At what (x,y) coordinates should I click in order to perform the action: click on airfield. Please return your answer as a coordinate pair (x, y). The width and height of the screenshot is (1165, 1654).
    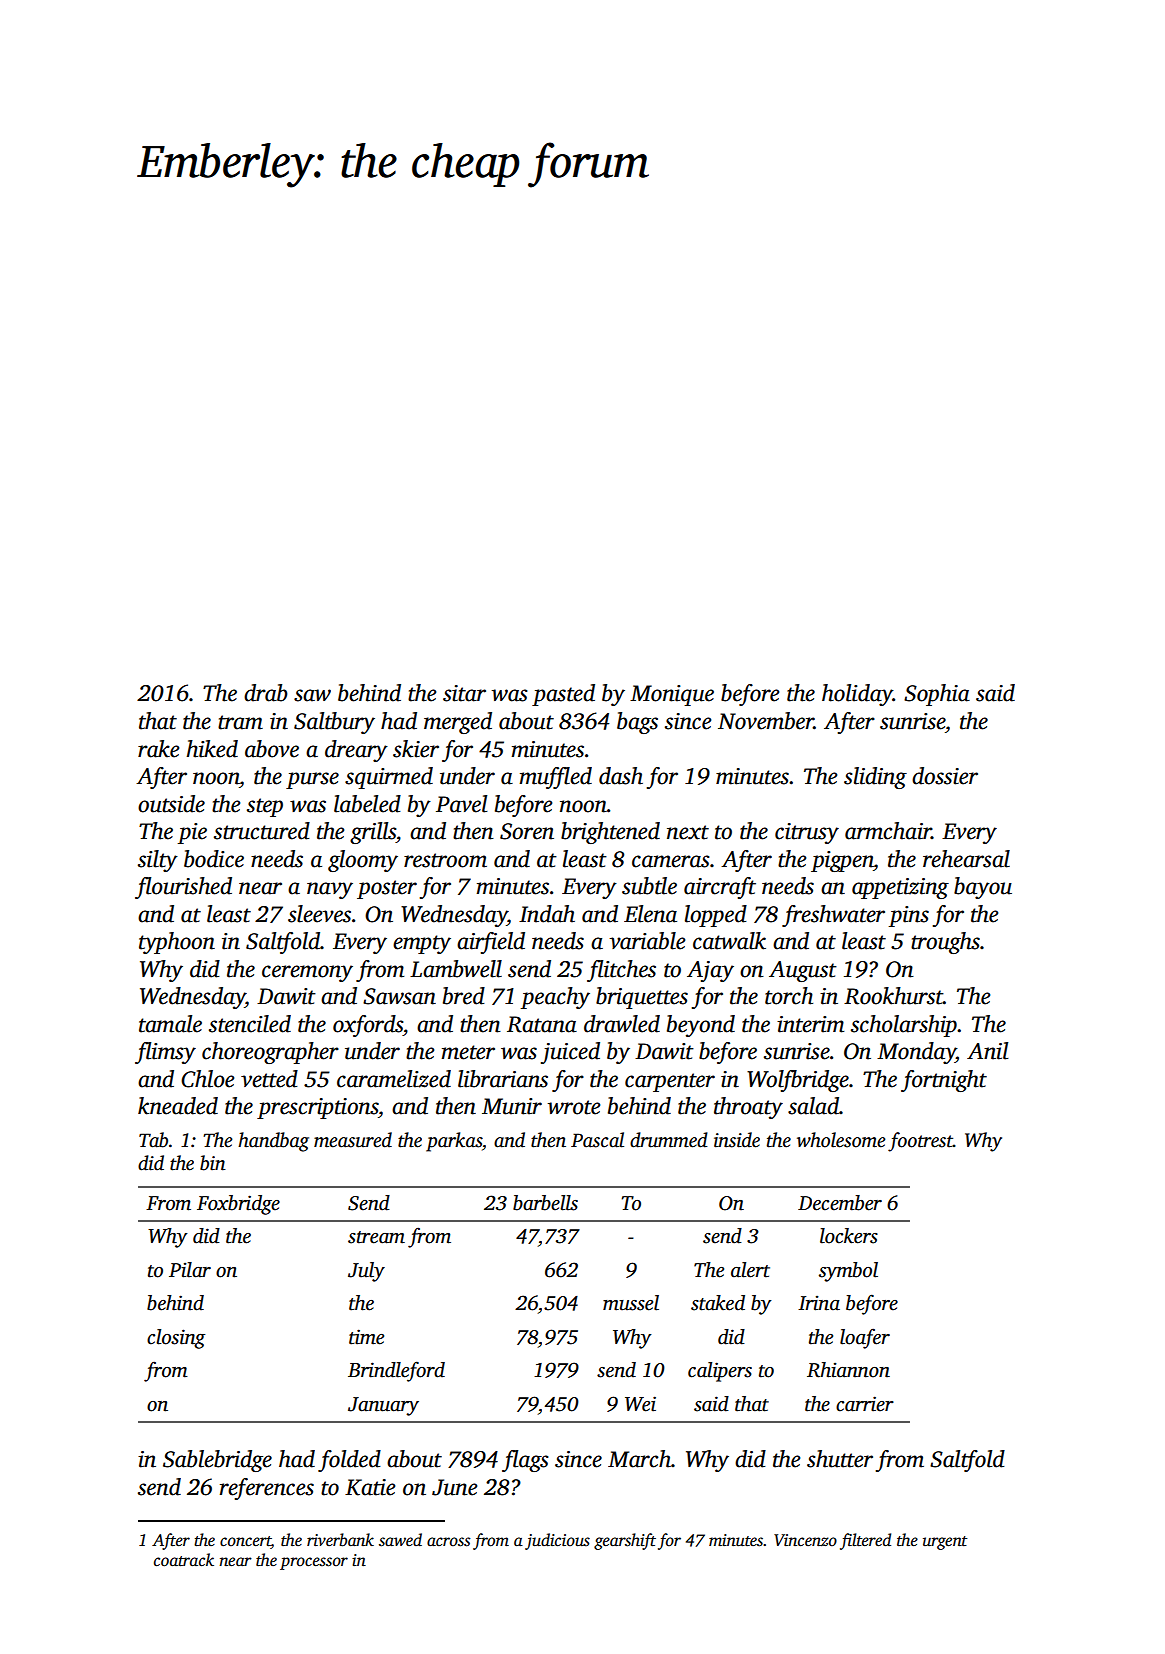
    Looking at the image, I should click on (491, 943).
